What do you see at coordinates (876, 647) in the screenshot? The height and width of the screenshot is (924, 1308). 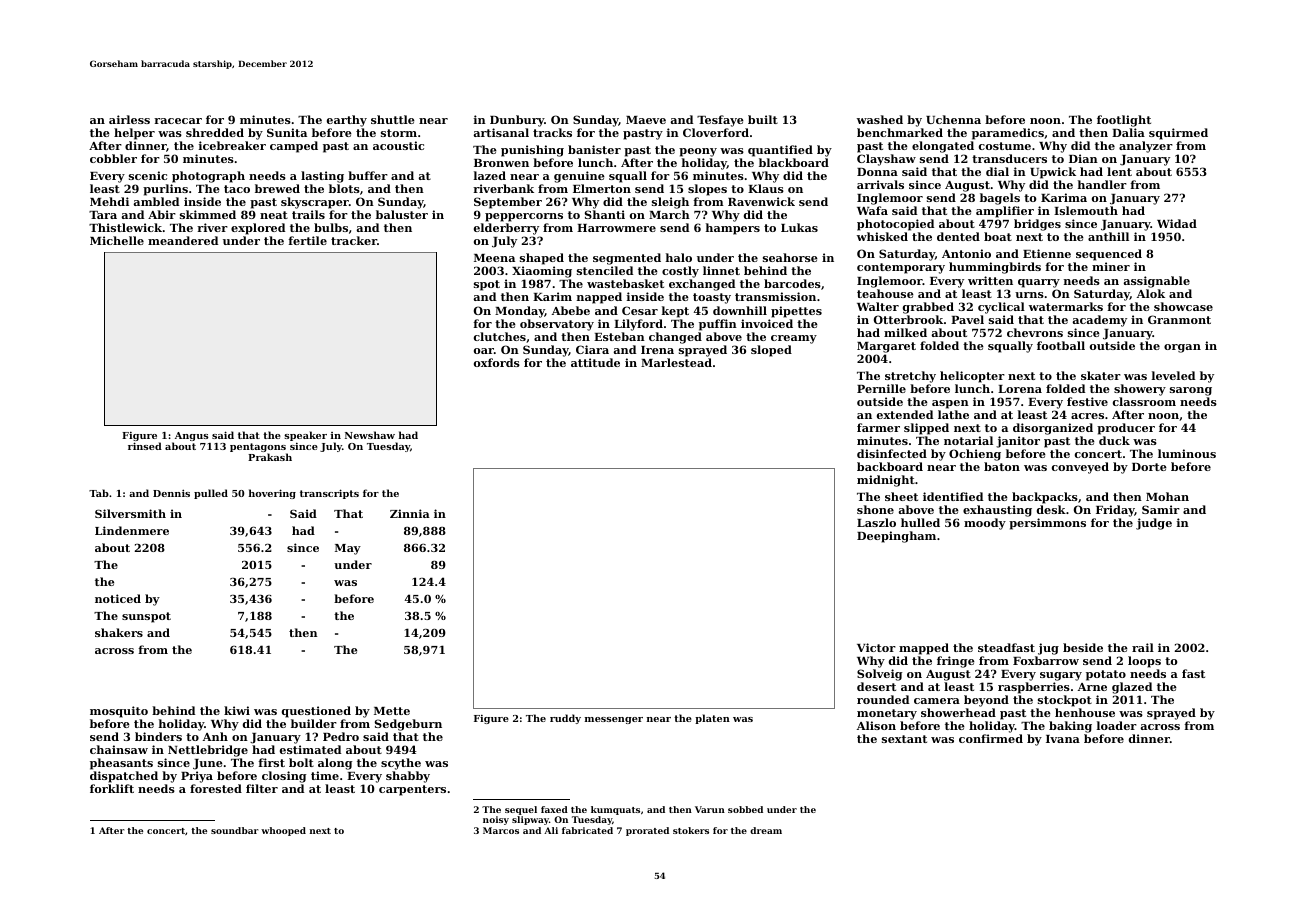 I see `Victor` at bounding box center [876, 647].
